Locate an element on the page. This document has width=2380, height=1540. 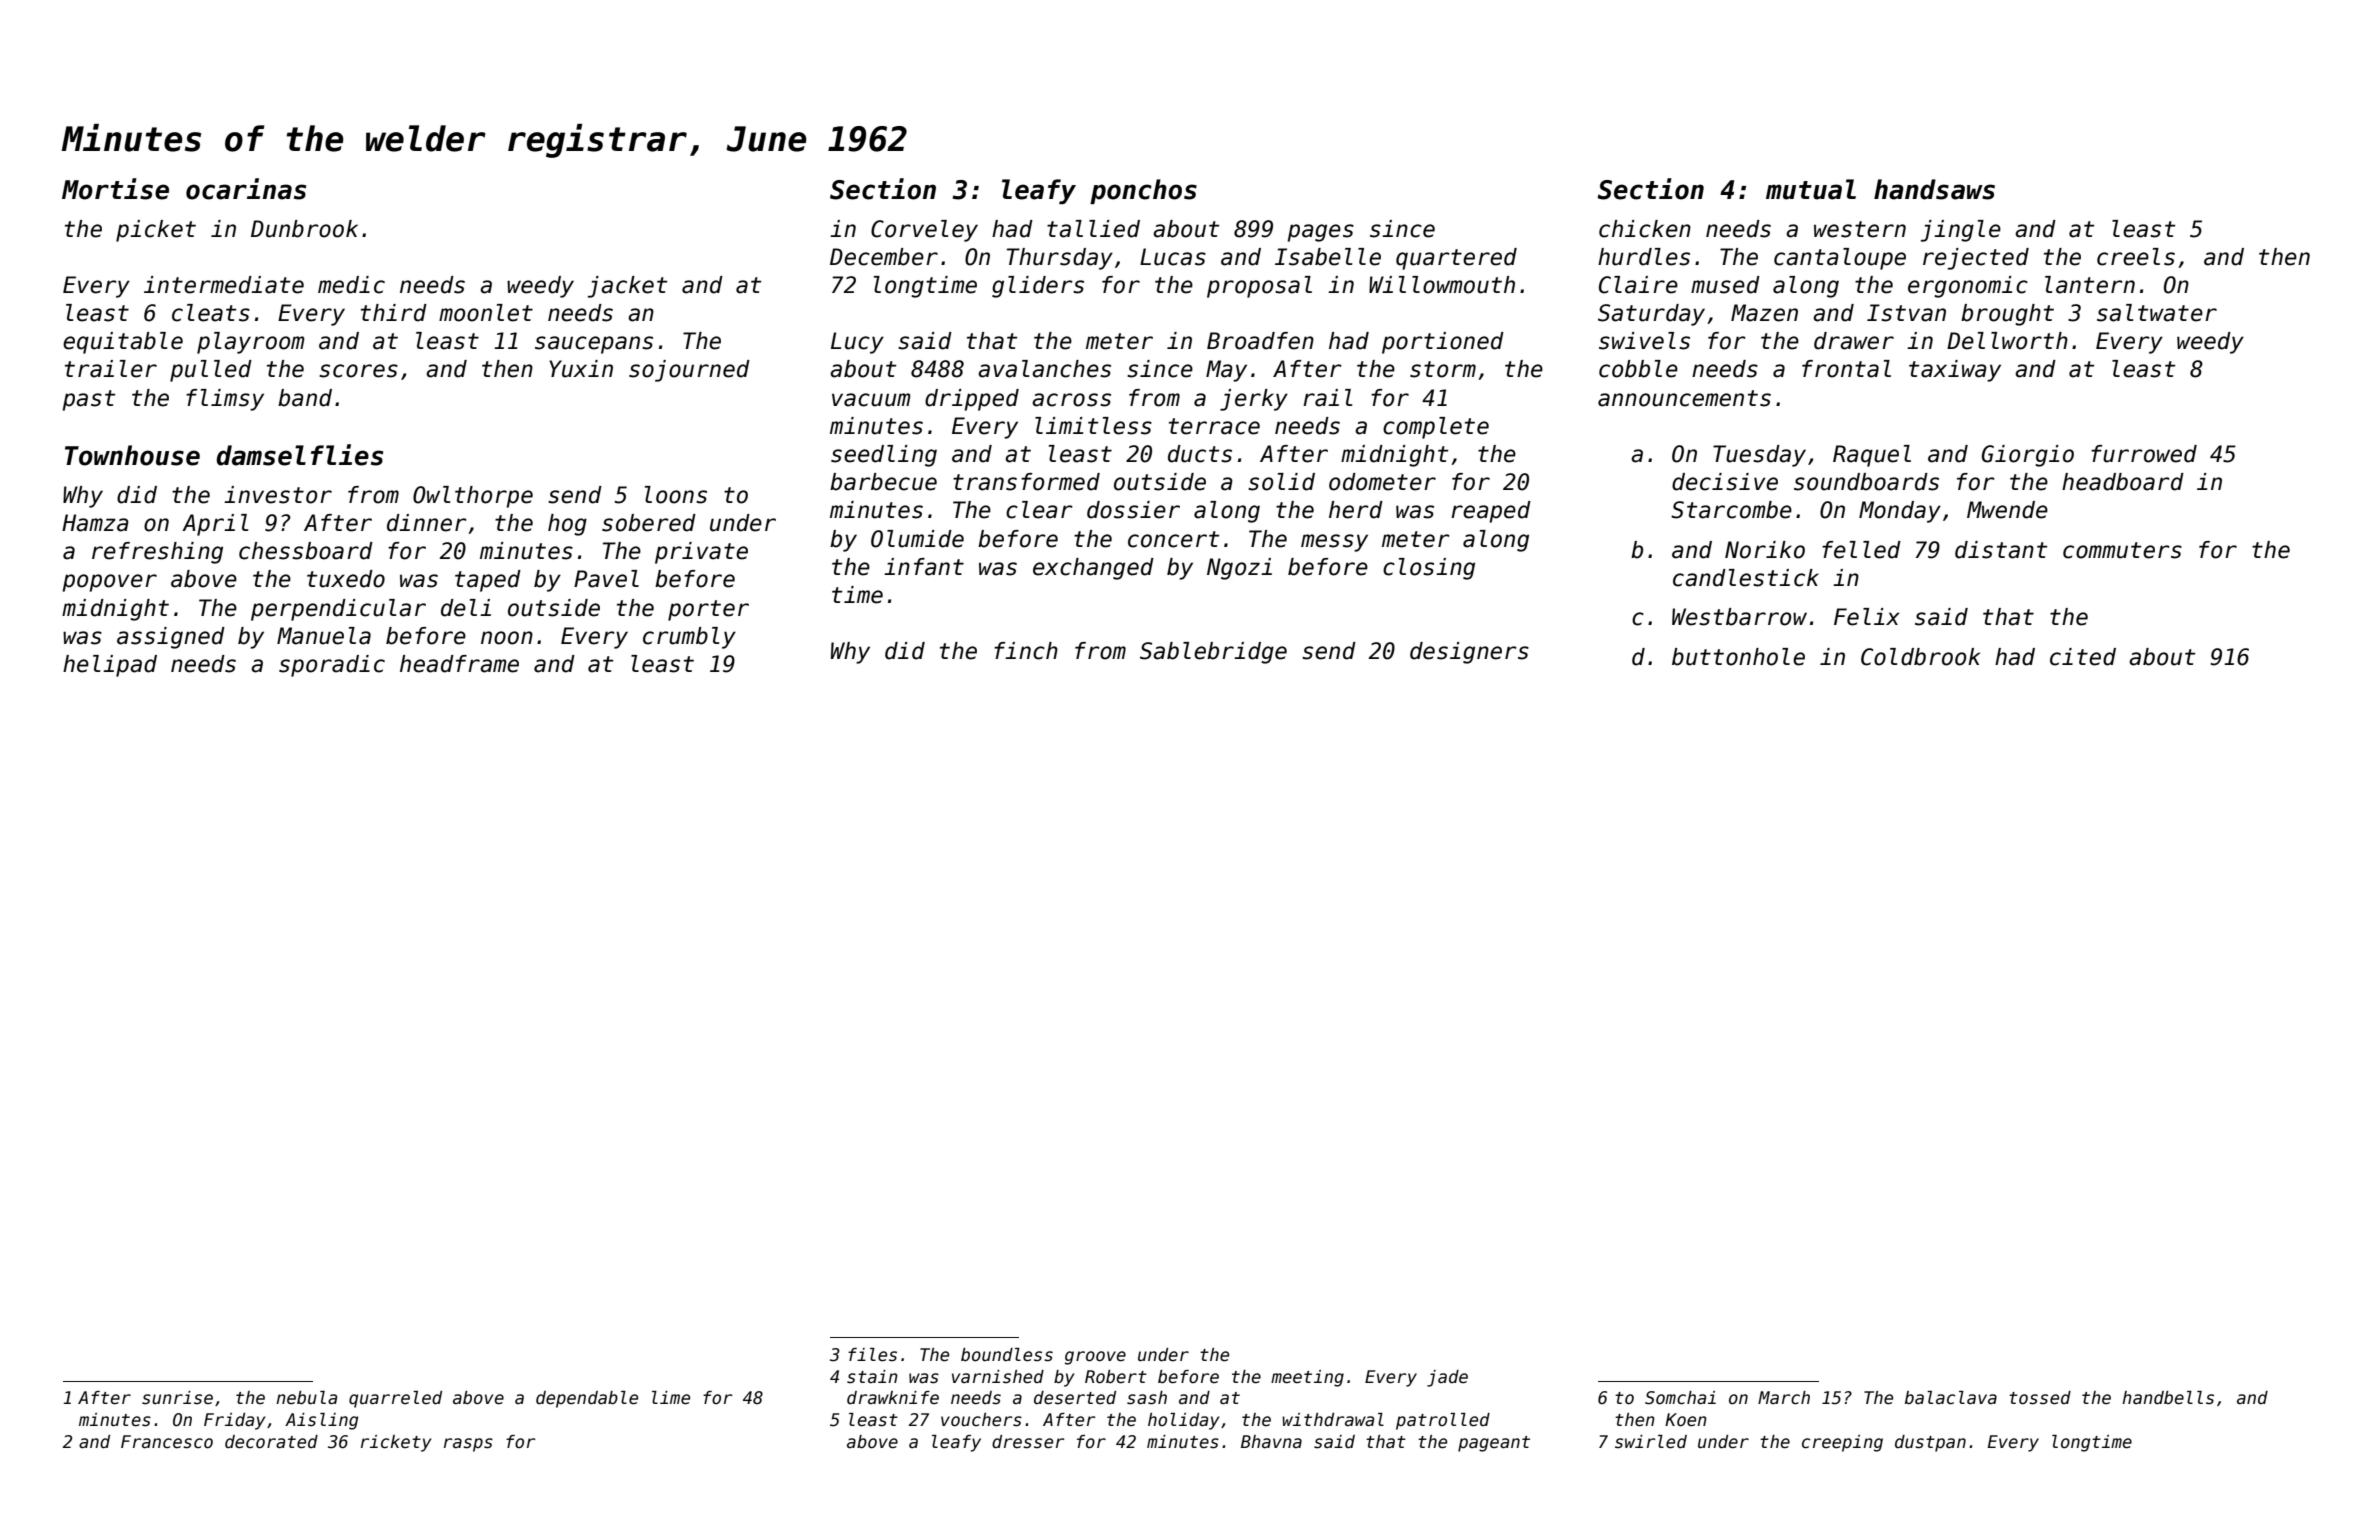
quartered is located at coordinates (1456, 259).
